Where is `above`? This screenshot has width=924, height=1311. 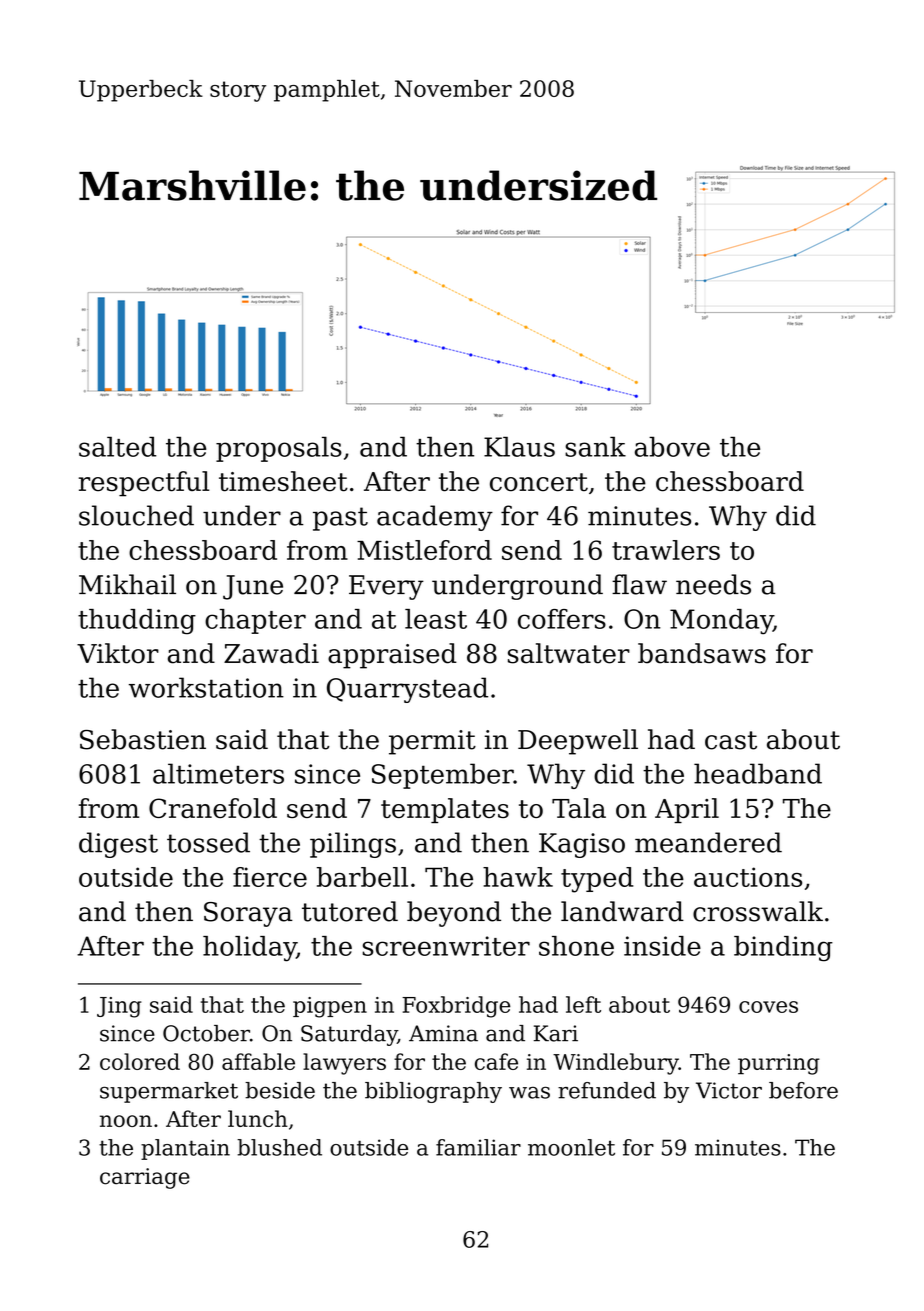 above is located at coordinates (672, 446).
